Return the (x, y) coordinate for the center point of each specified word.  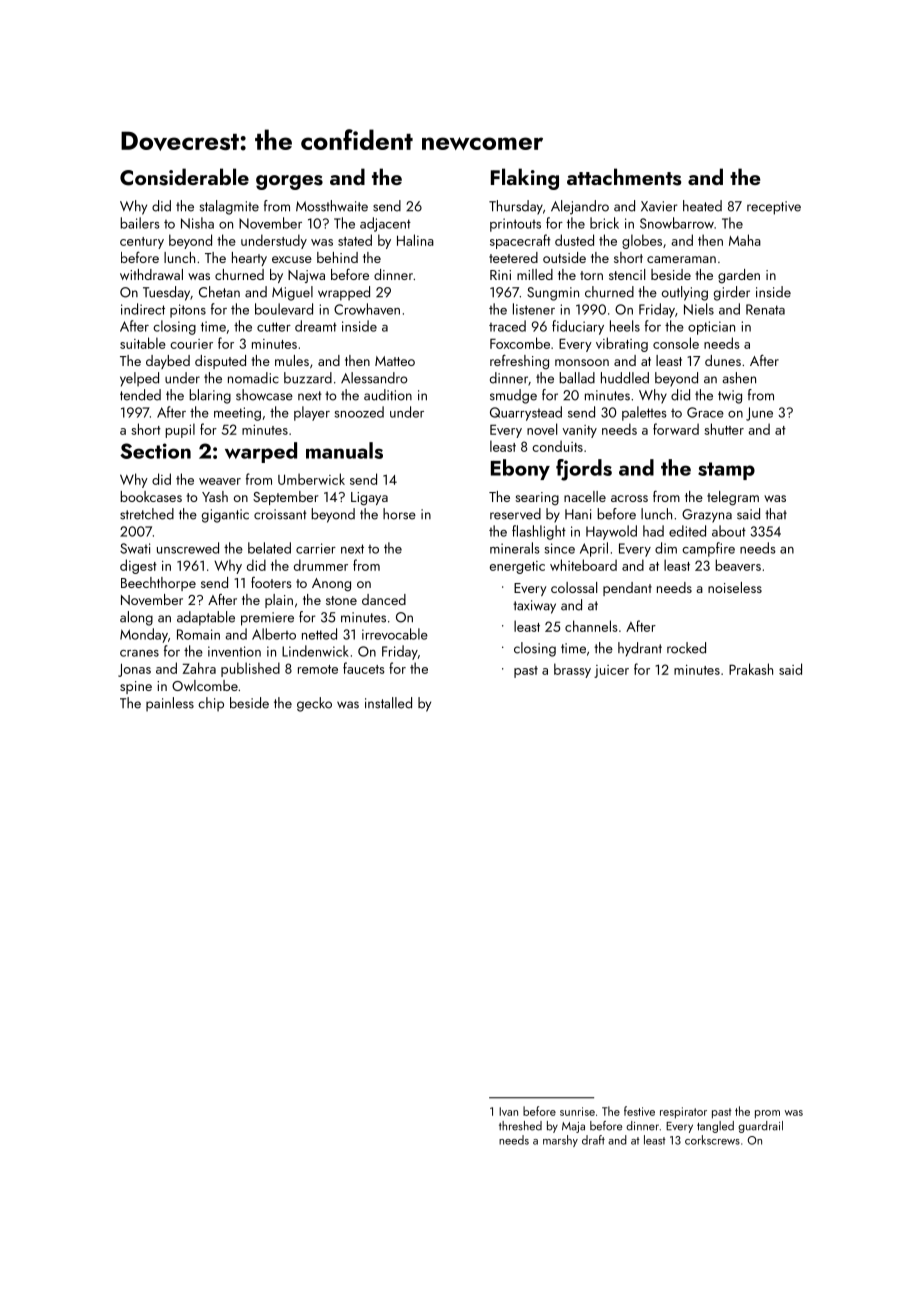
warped (261, 452)
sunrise (577, 1111)
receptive (774, 208)
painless (170, 704)
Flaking (525, 179)
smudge (513, 396)
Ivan (508, 1111)
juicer (611, 671)
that (776, 514)
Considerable (184, 177)
